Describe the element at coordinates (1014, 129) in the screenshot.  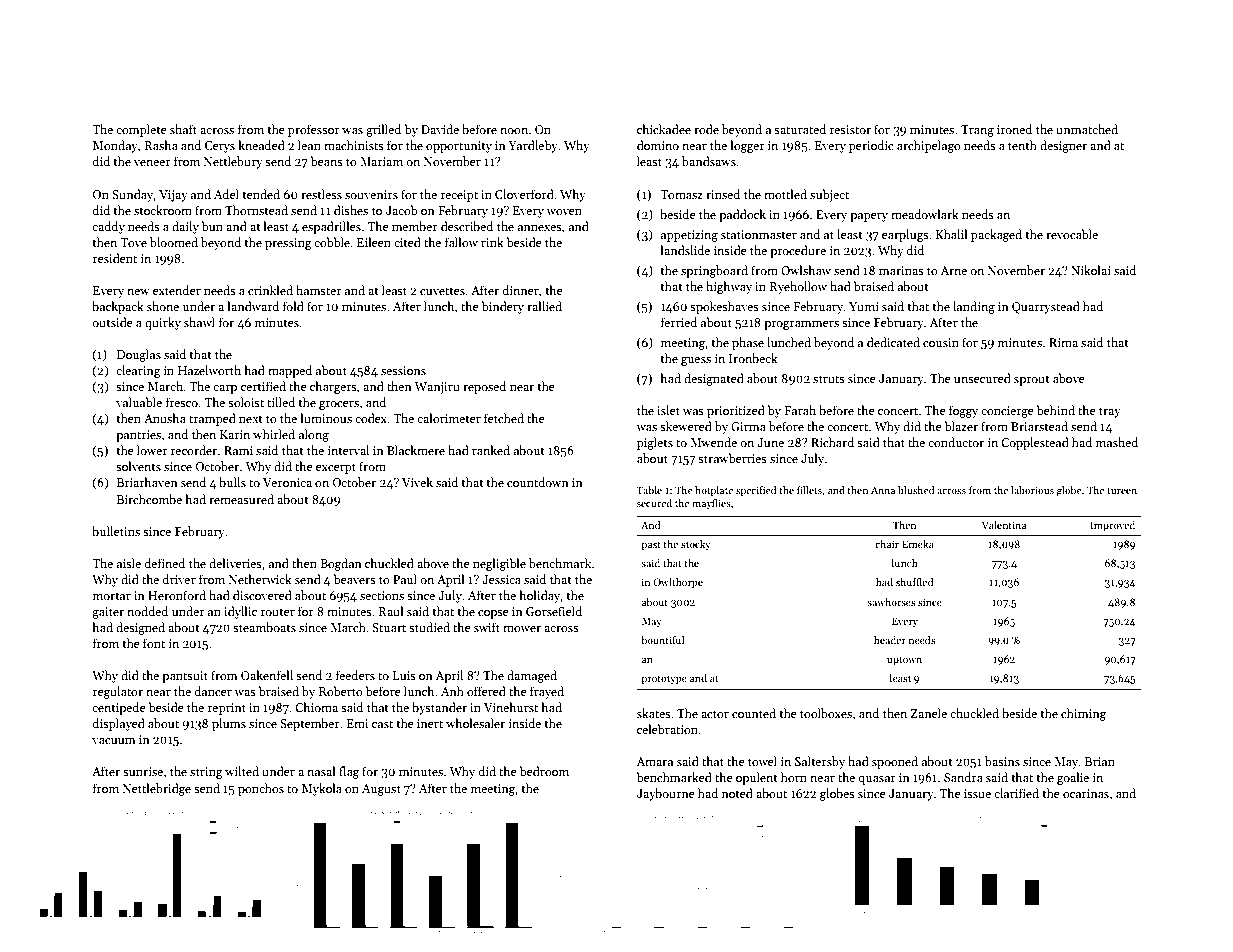
I see `ironed` at that location.
